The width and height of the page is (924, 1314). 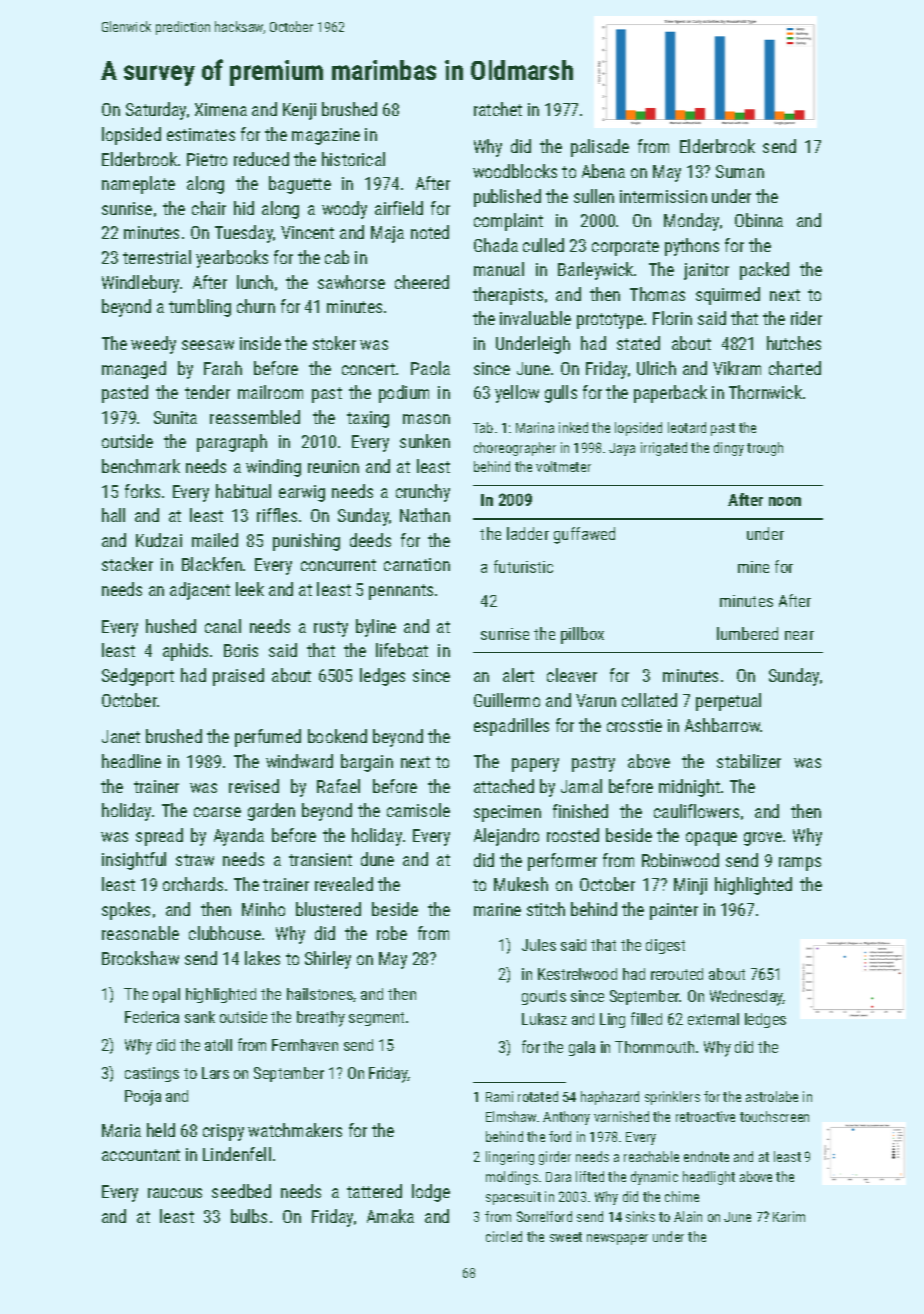 I want to click on reunion, so click(x=333, y=466).
